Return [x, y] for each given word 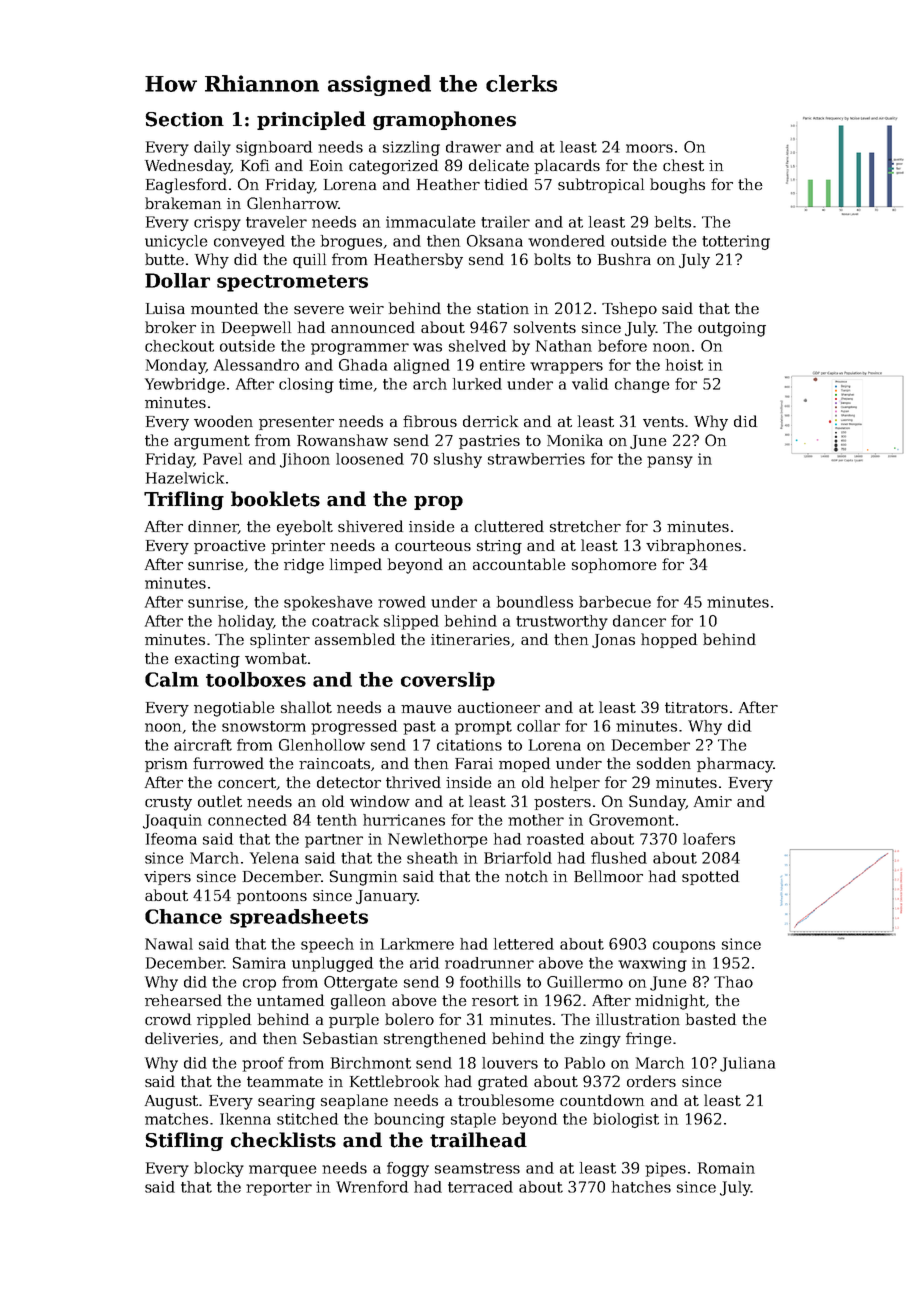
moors [649, 148]
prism [166, 765]
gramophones [444, 120]
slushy [458, 460]
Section [184, 119]
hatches [641, 1187]
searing [286, 1102]
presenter [296, 423]
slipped [411, 622]
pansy [670, 462]
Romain [726, 1168]
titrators [696, 707]
